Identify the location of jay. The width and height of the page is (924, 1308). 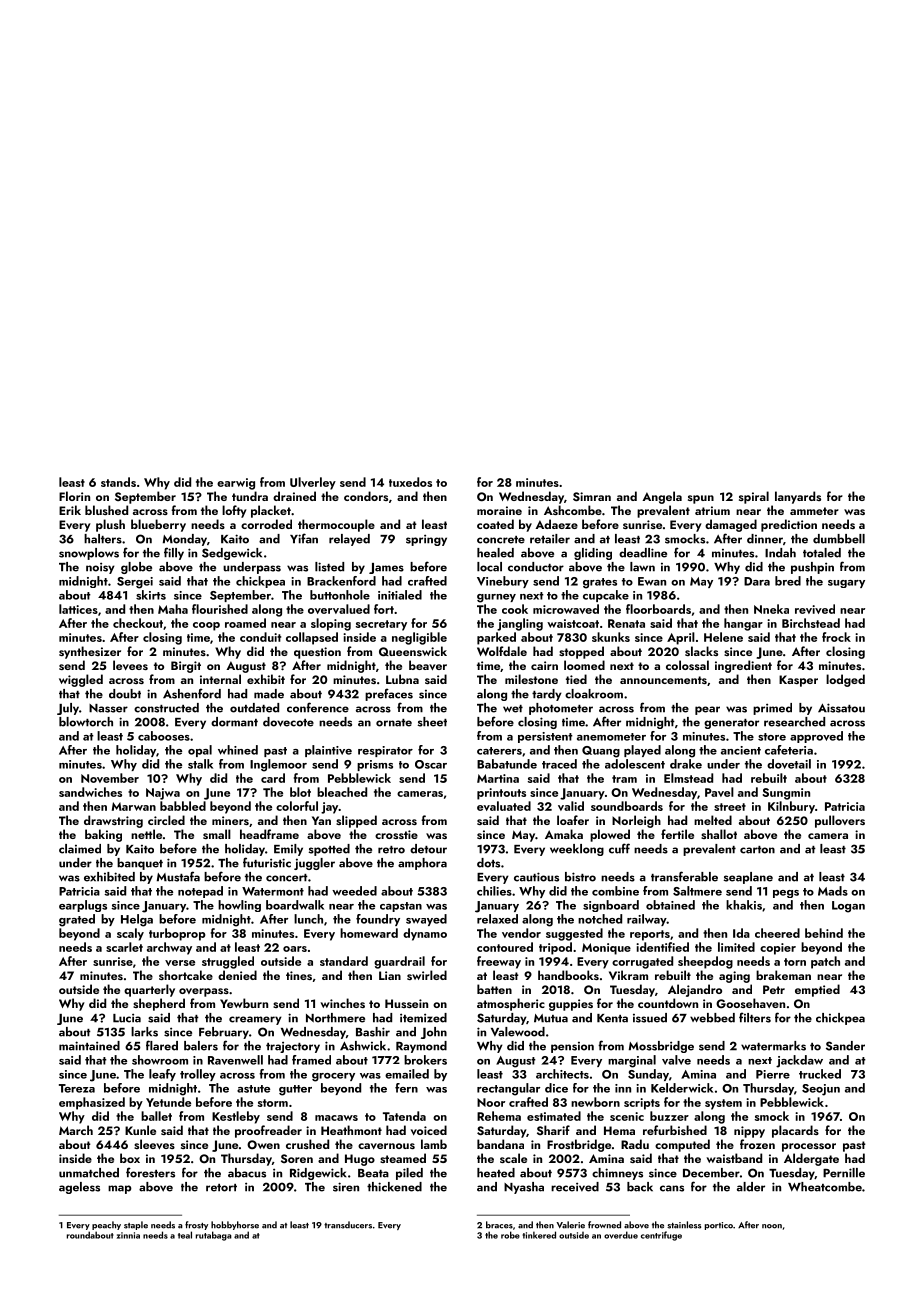
(329, 808).
